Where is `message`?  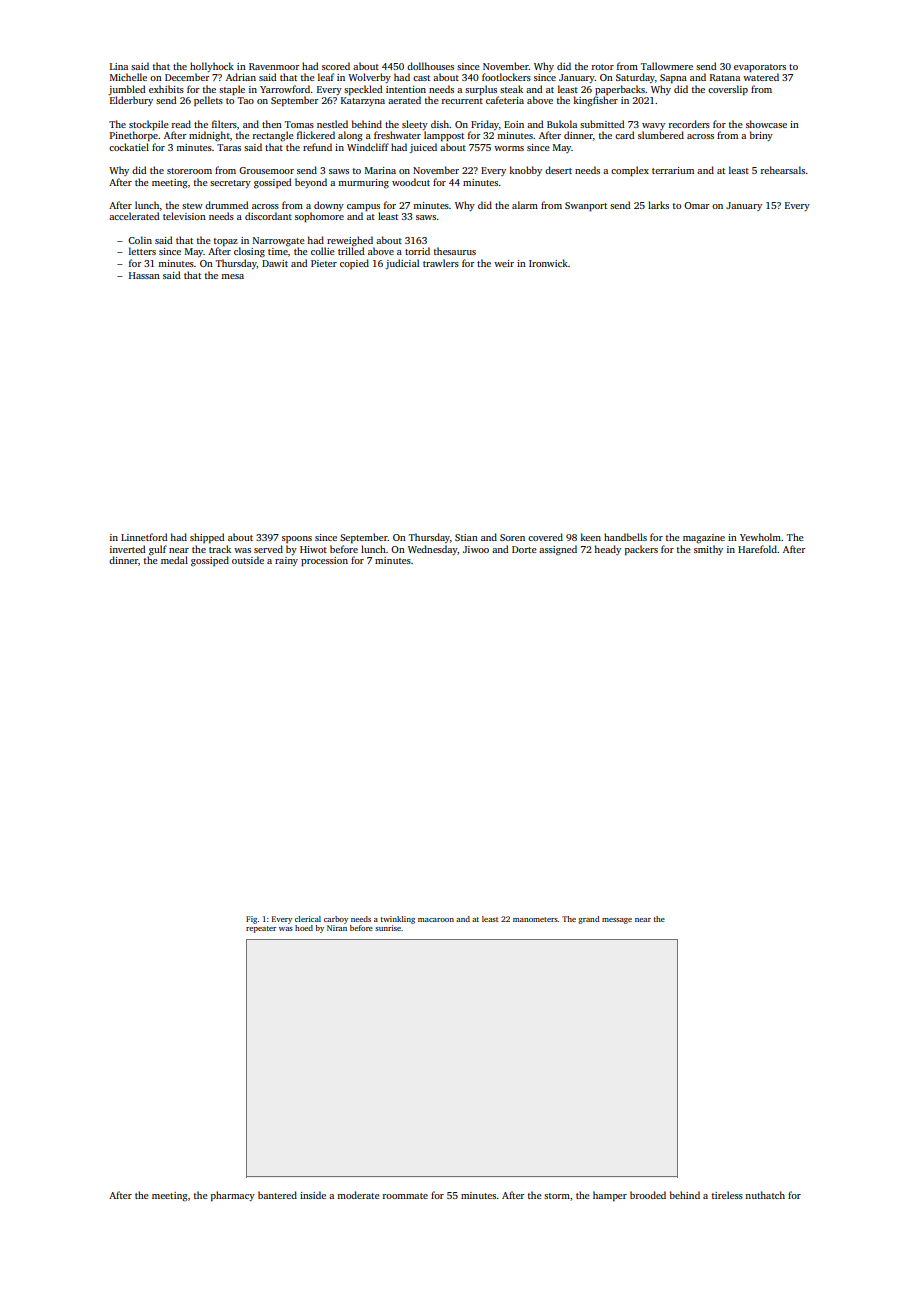 message is located at coordinates (617, 921).
